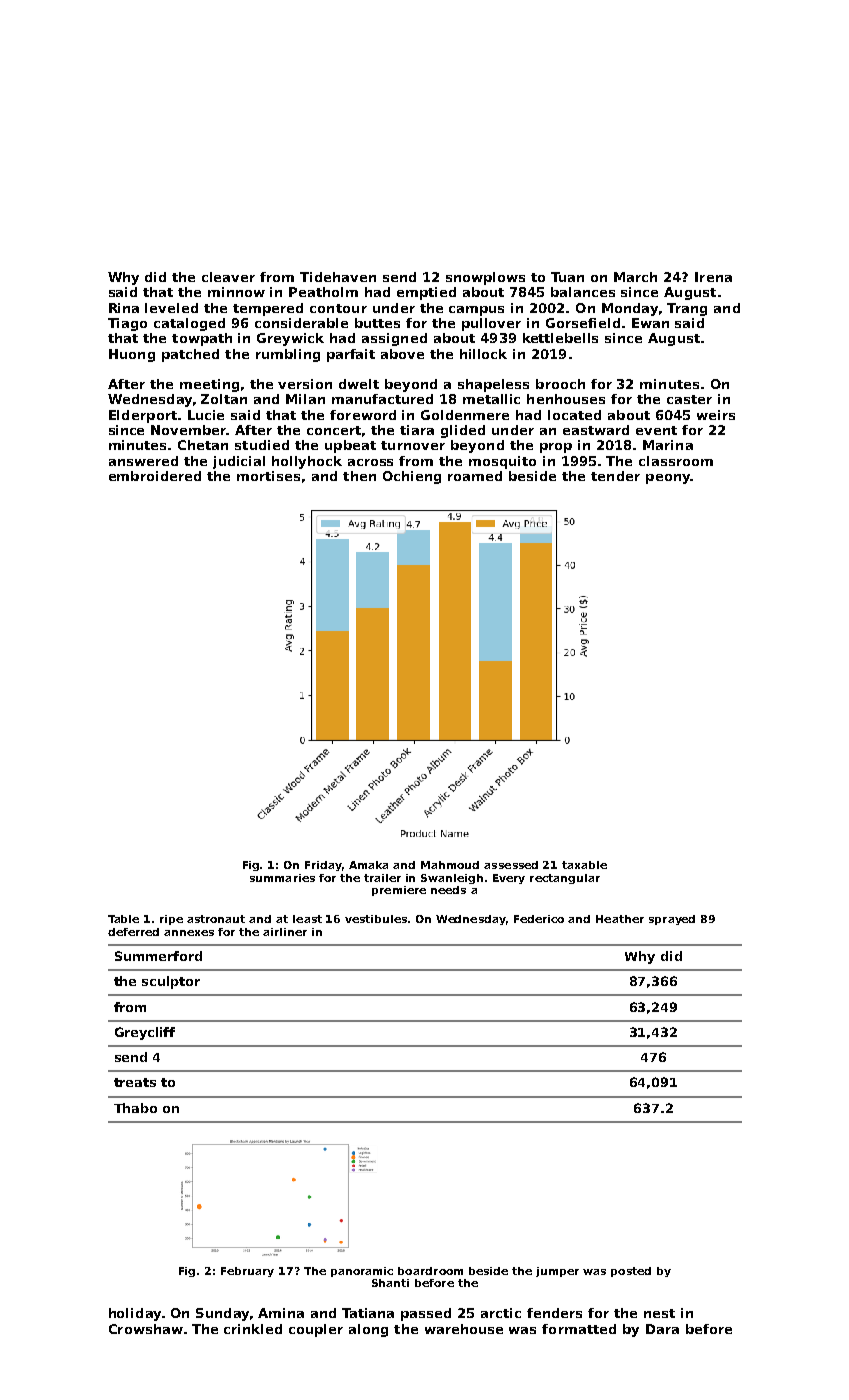 Image resolution: width=849 pixels, height=1400 pixels. What do you see at coordinates (307, 462) in the screenshot?
I see `hollyhock` at bounding box center [307, 462].
